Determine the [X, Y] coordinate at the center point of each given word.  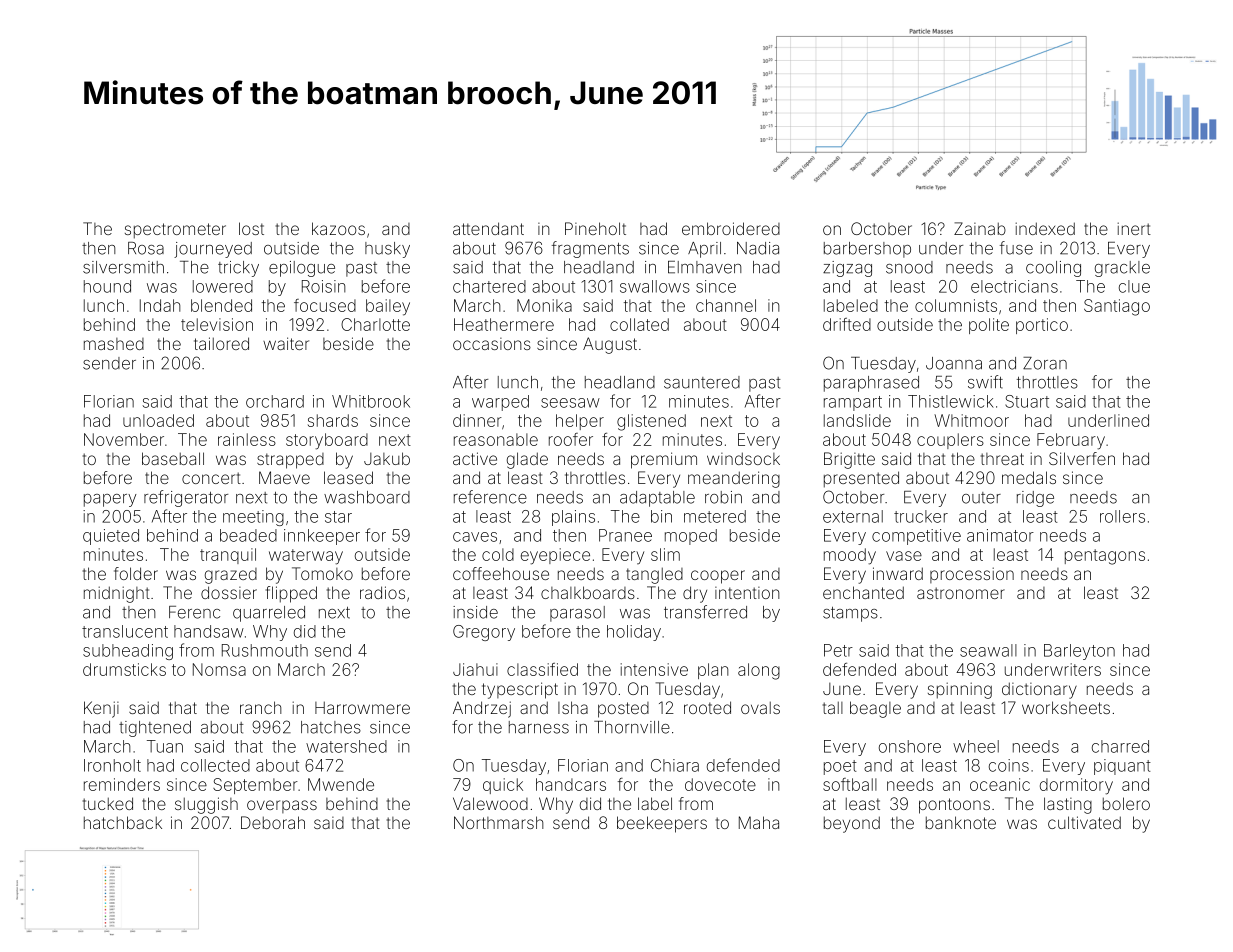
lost [251, 228]
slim [665, 554]
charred [1120, 746]
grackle [1122, 269]
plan [713, 671]
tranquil [228, 556]
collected [215, 765]
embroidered [731, 228]
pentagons [1105, 557]
